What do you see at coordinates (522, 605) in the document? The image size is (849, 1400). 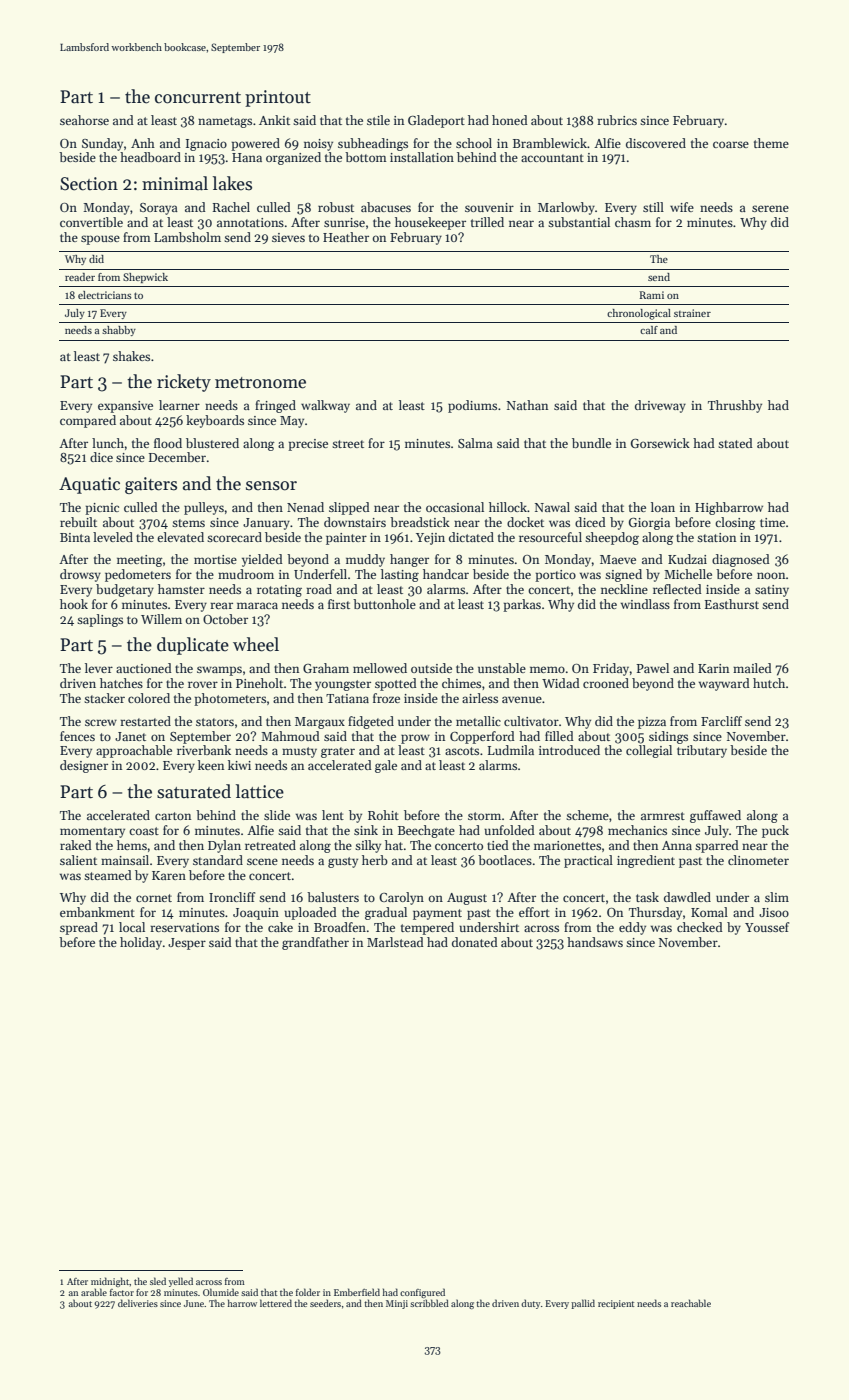 I see `parkas` at bounding box center [522, 605].
